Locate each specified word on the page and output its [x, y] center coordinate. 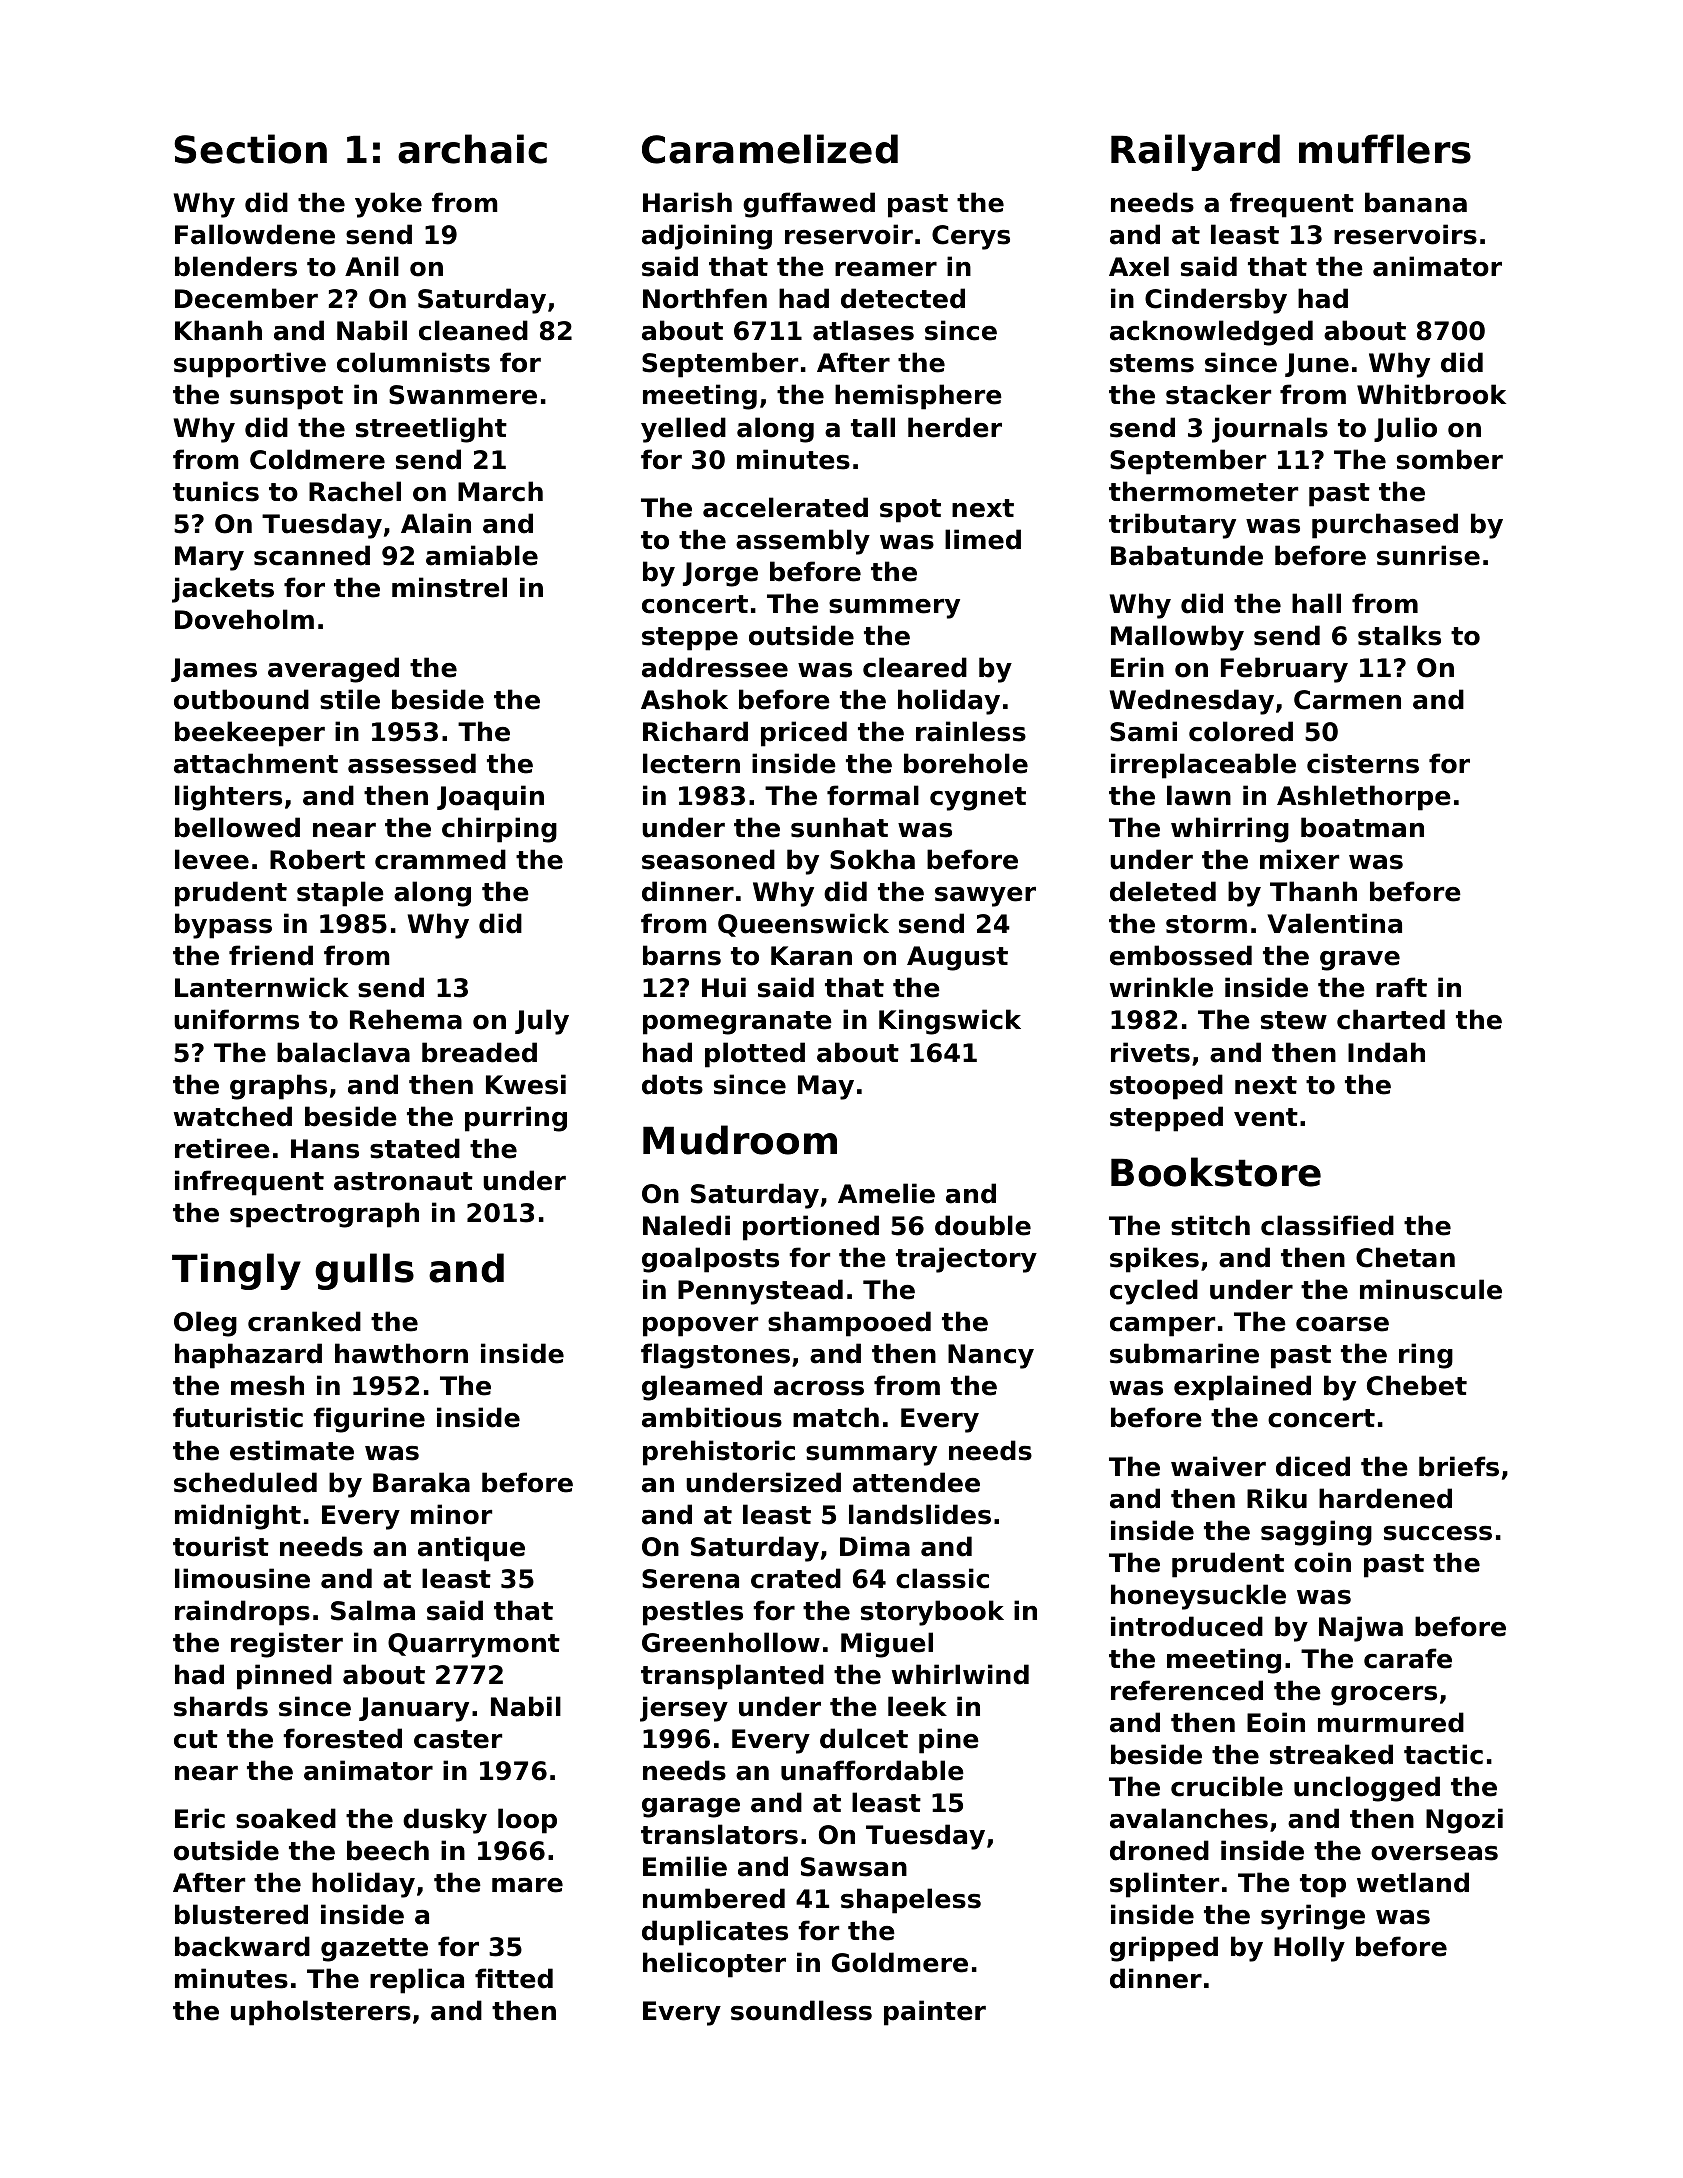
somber [1450, 459]
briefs [1459, 1466]
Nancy [991, 1356]
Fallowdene [255, 234]
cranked [304, 1321]
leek [917, 1706]
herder [955, 427]
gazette [374, 1950]
